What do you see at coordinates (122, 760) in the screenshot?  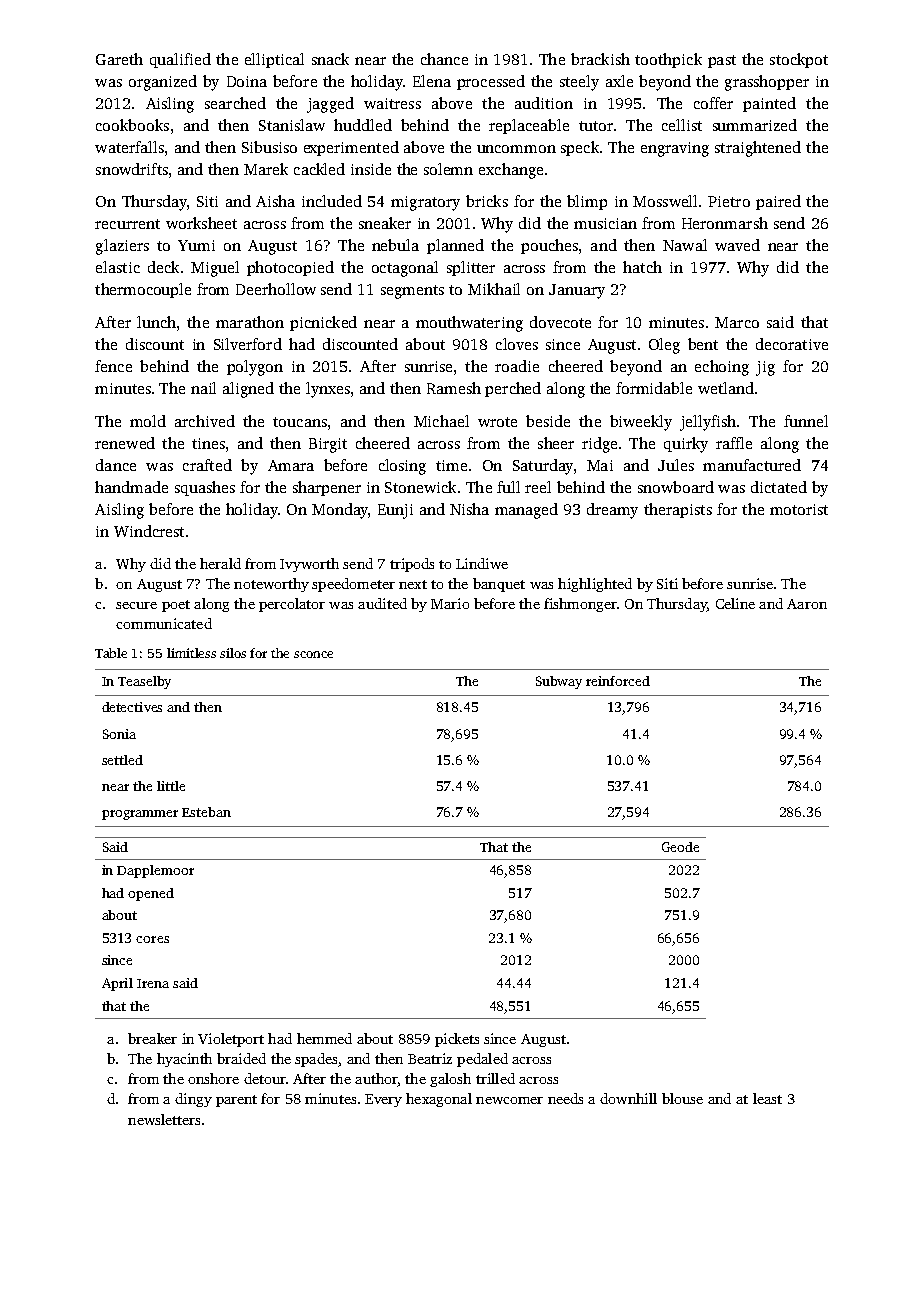 I see `settled` at bounding box center [122, 760].
